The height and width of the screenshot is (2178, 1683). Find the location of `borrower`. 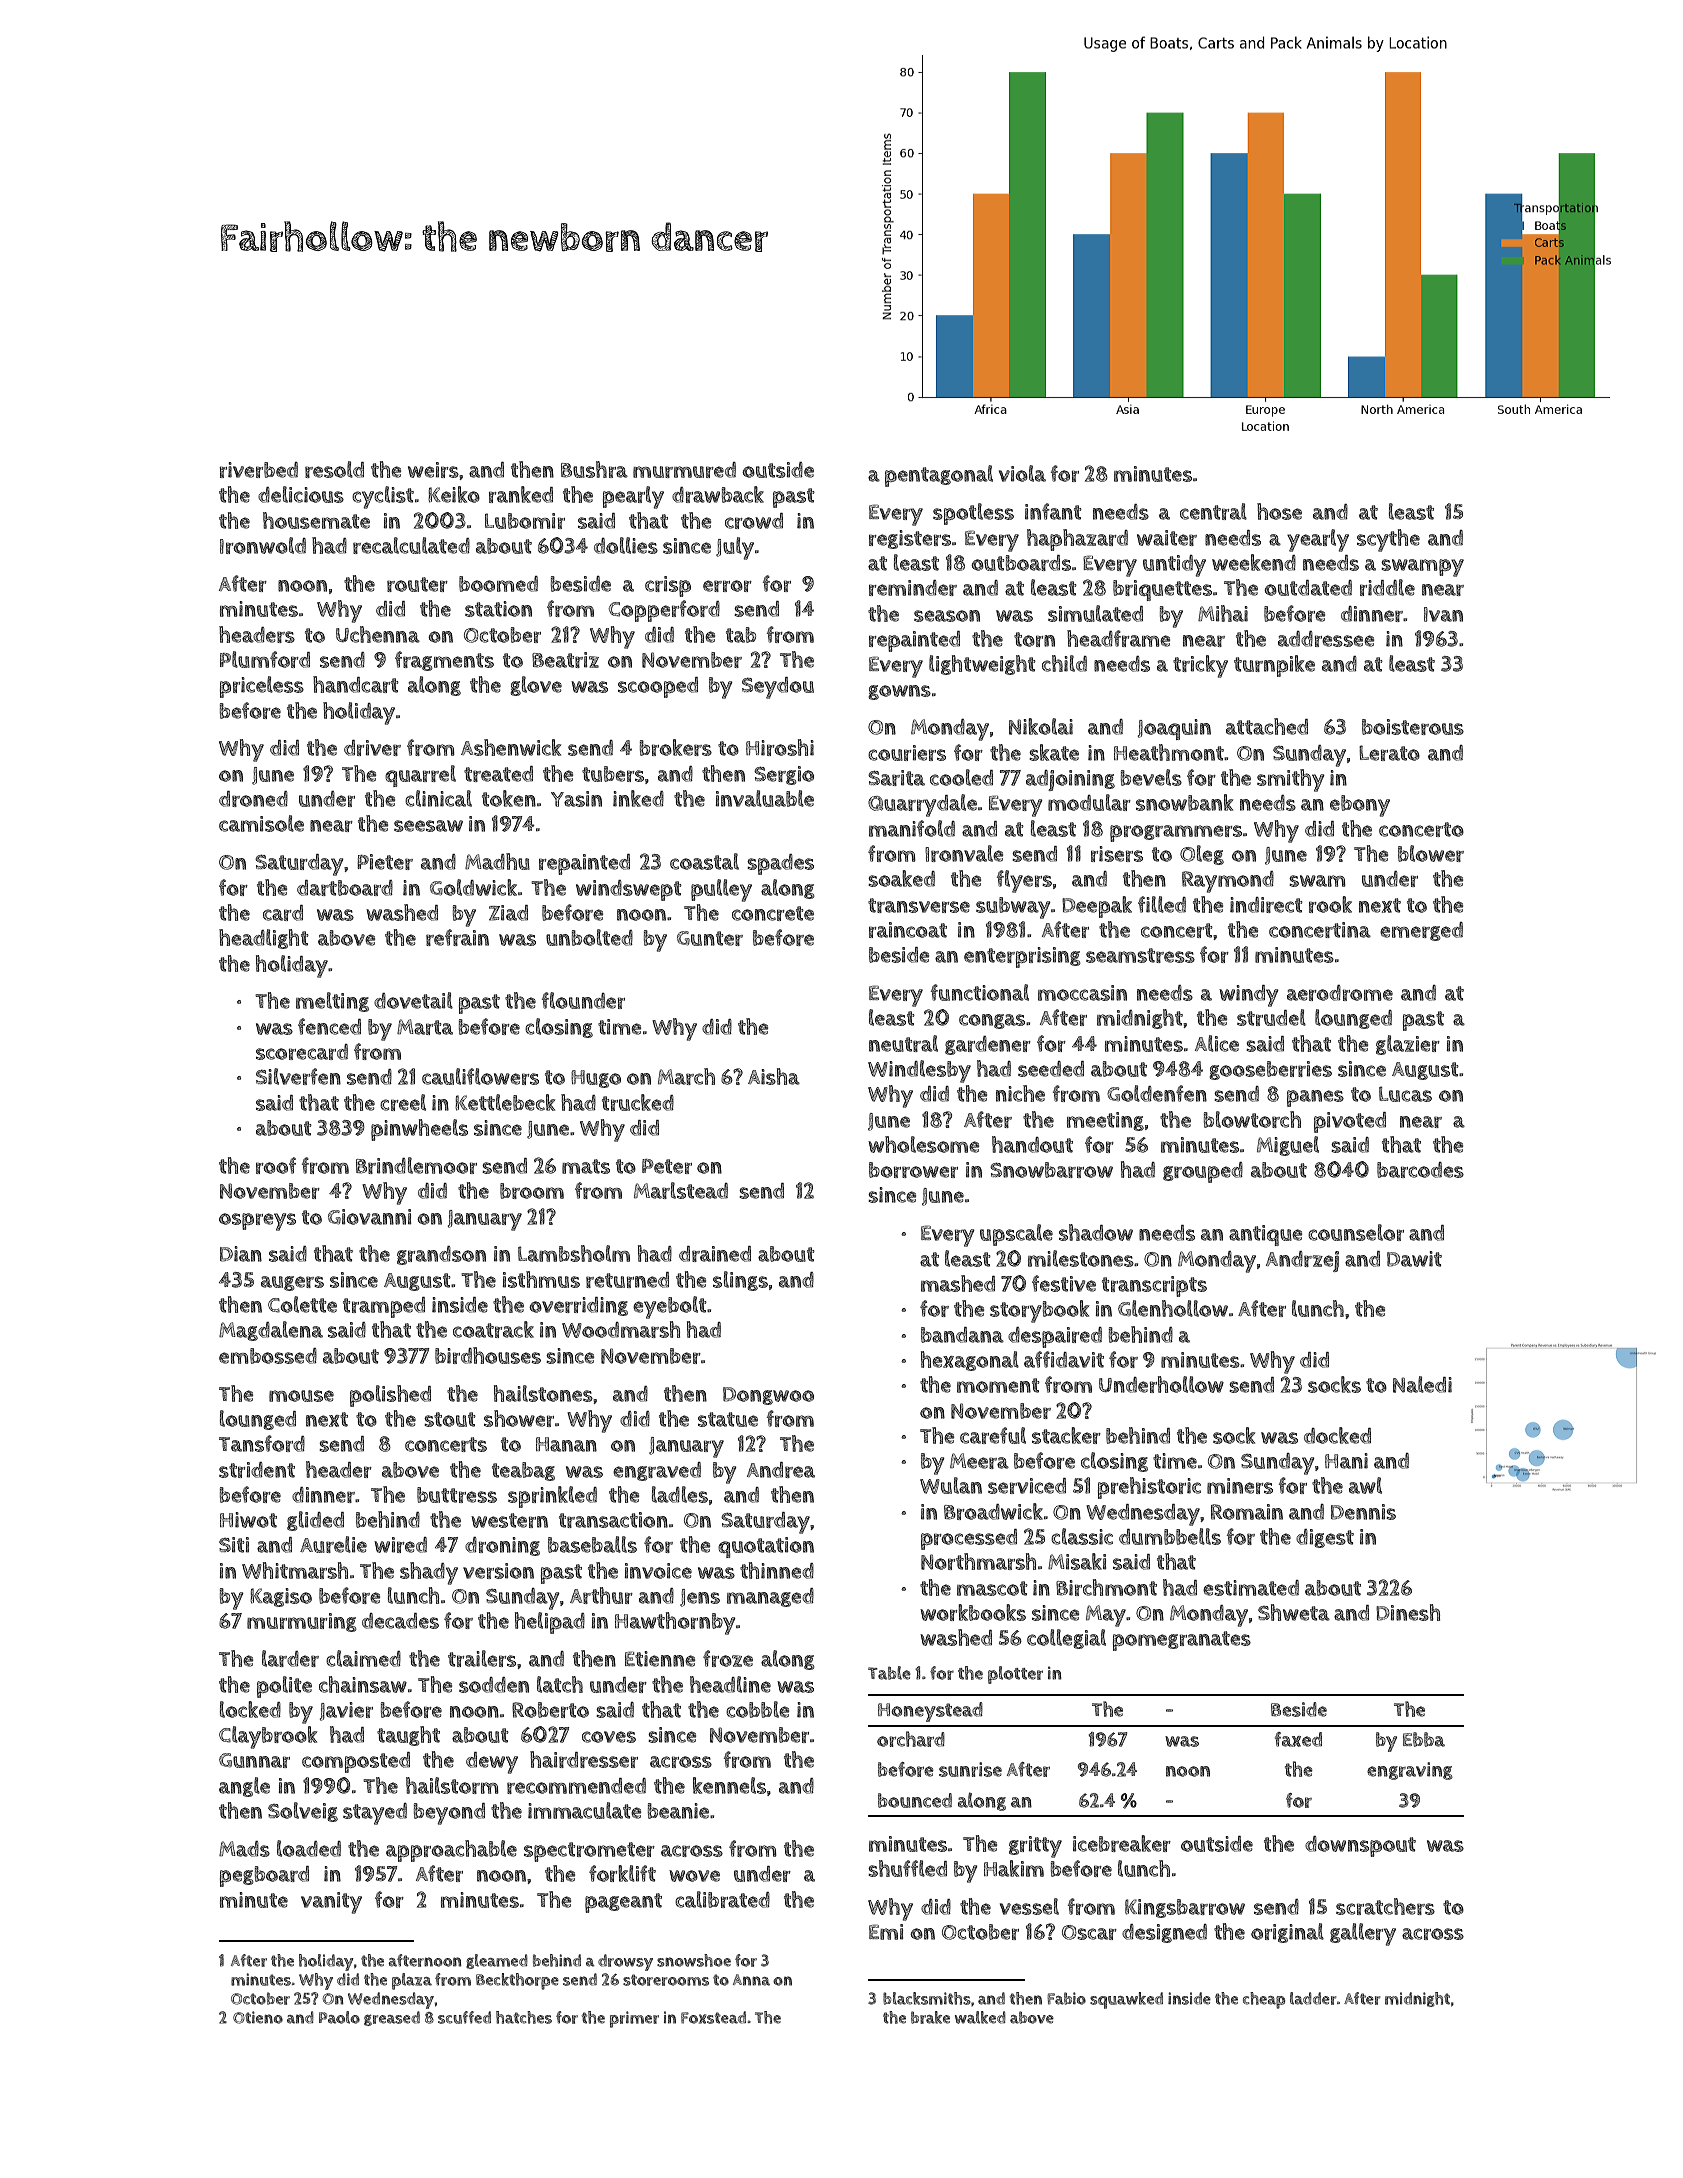

borrower is located at coordinates (913, 1170).
